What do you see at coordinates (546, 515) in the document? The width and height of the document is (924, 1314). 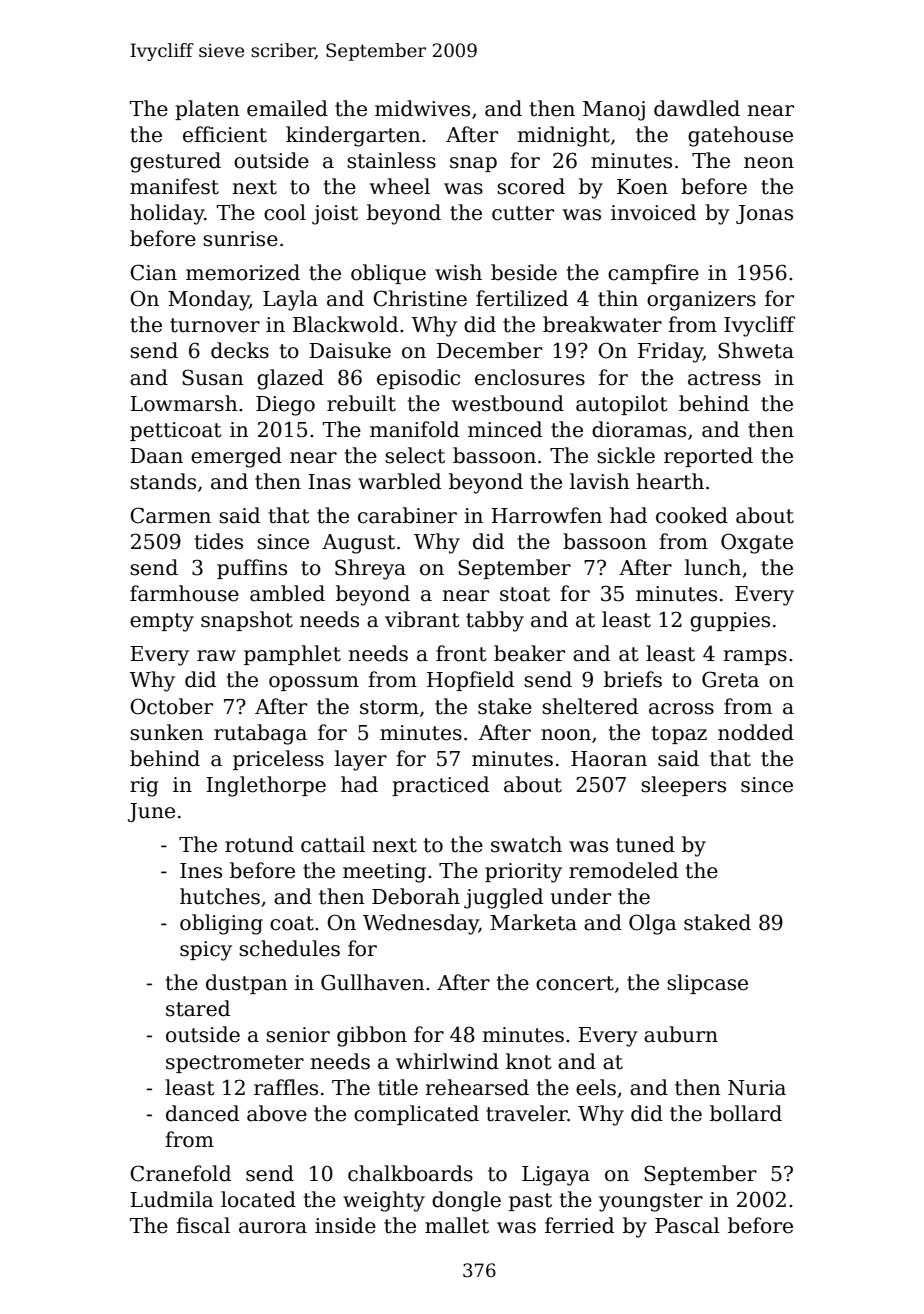 I see `Harrowfen` at bounding box center [546, 515].
